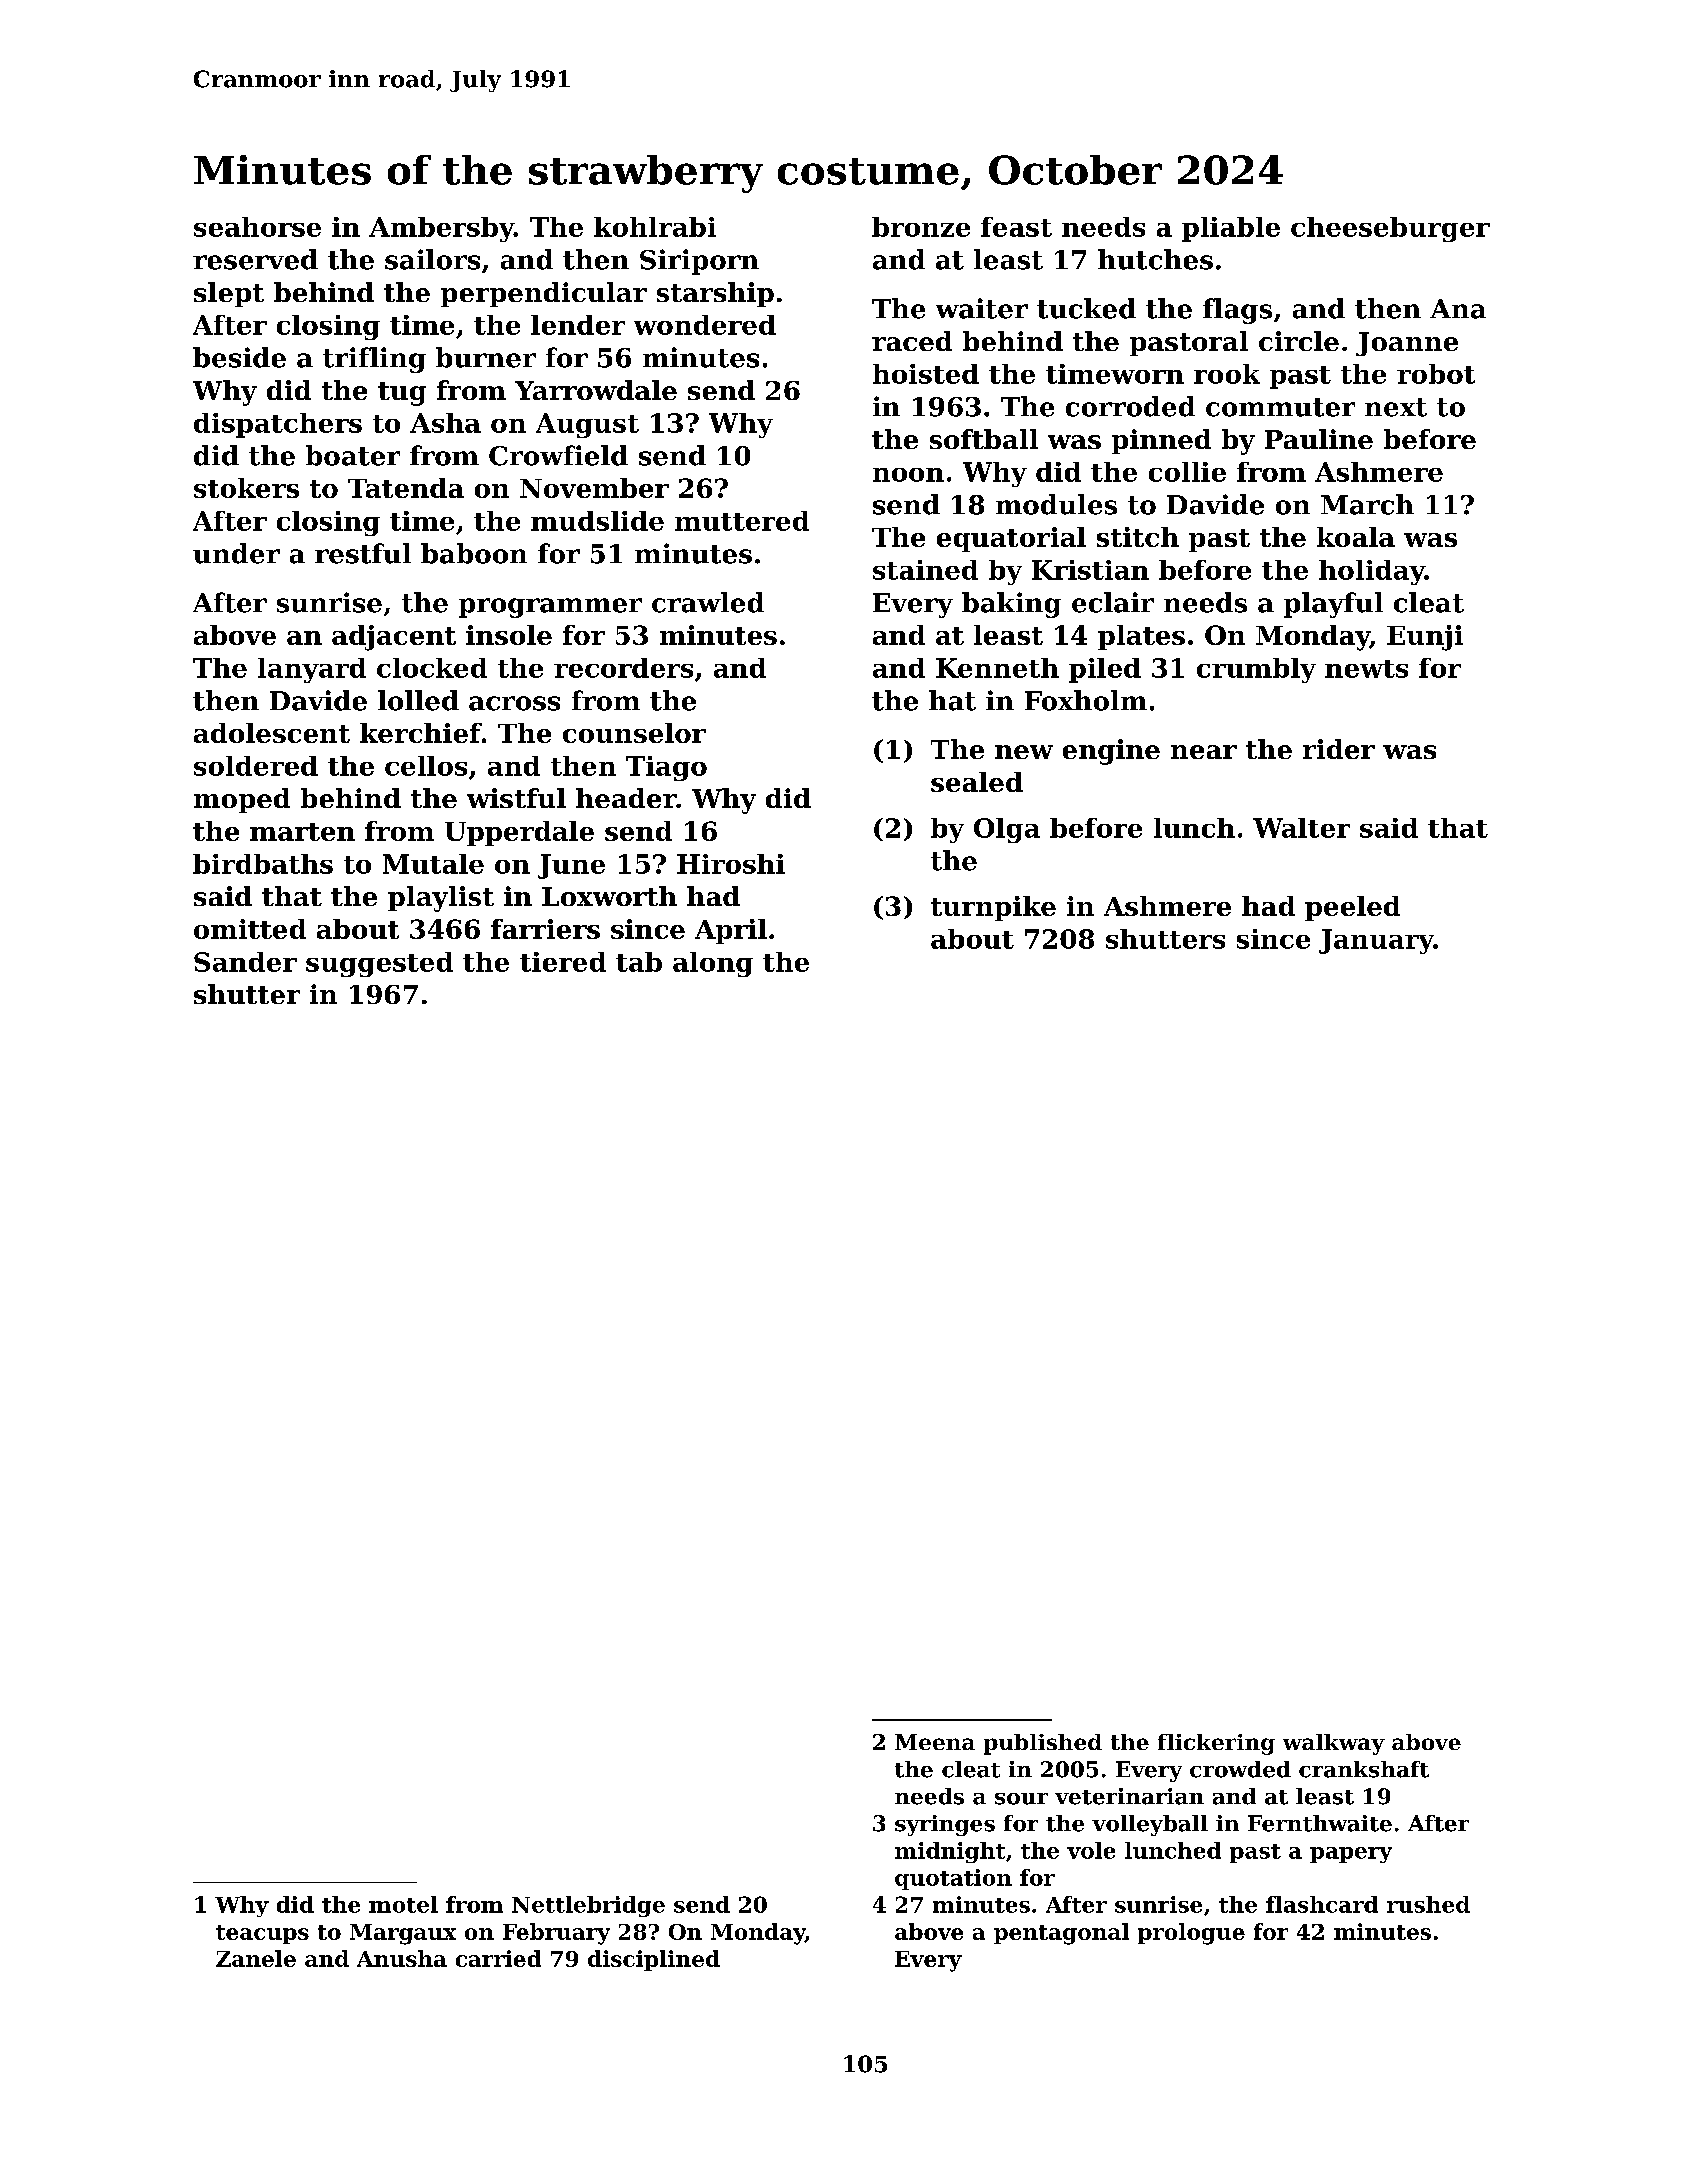 The width and height of the document is (1683, 2178). What do you see at coordinates (272, 733) in the document?
I see `adolescent` at bounding box center [272, 733].
